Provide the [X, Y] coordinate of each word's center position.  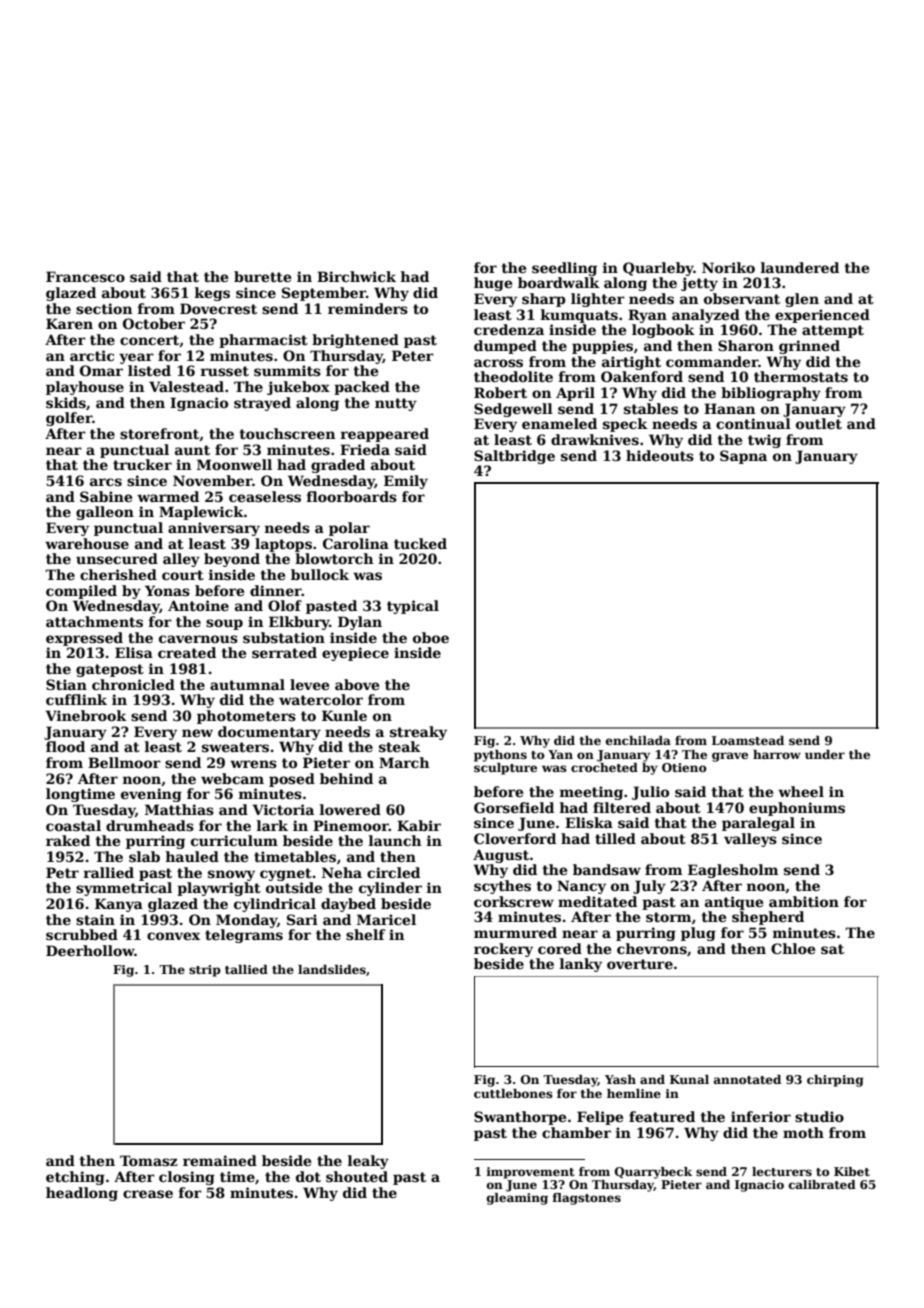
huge [493, 284]
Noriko [728, 267]
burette [262, 276]
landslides [332, 969]
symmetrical [124, 889]
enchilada [638, 740]
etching [75, 1178]
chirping [835, 1081]
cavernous [198, 639]
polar [349, 529]
